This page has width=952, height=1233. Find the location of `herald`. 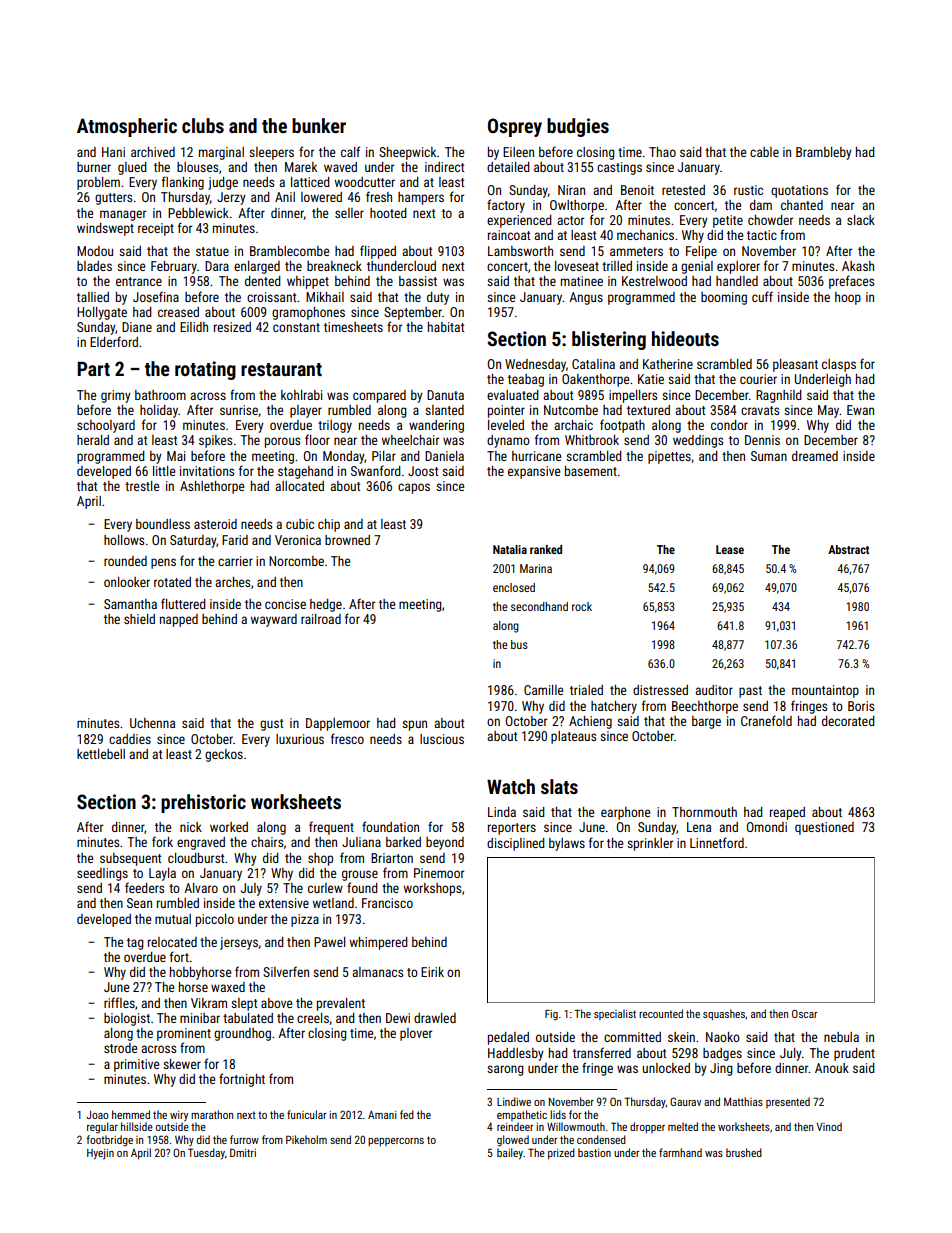

herald is located at coordinates (93, 440).
